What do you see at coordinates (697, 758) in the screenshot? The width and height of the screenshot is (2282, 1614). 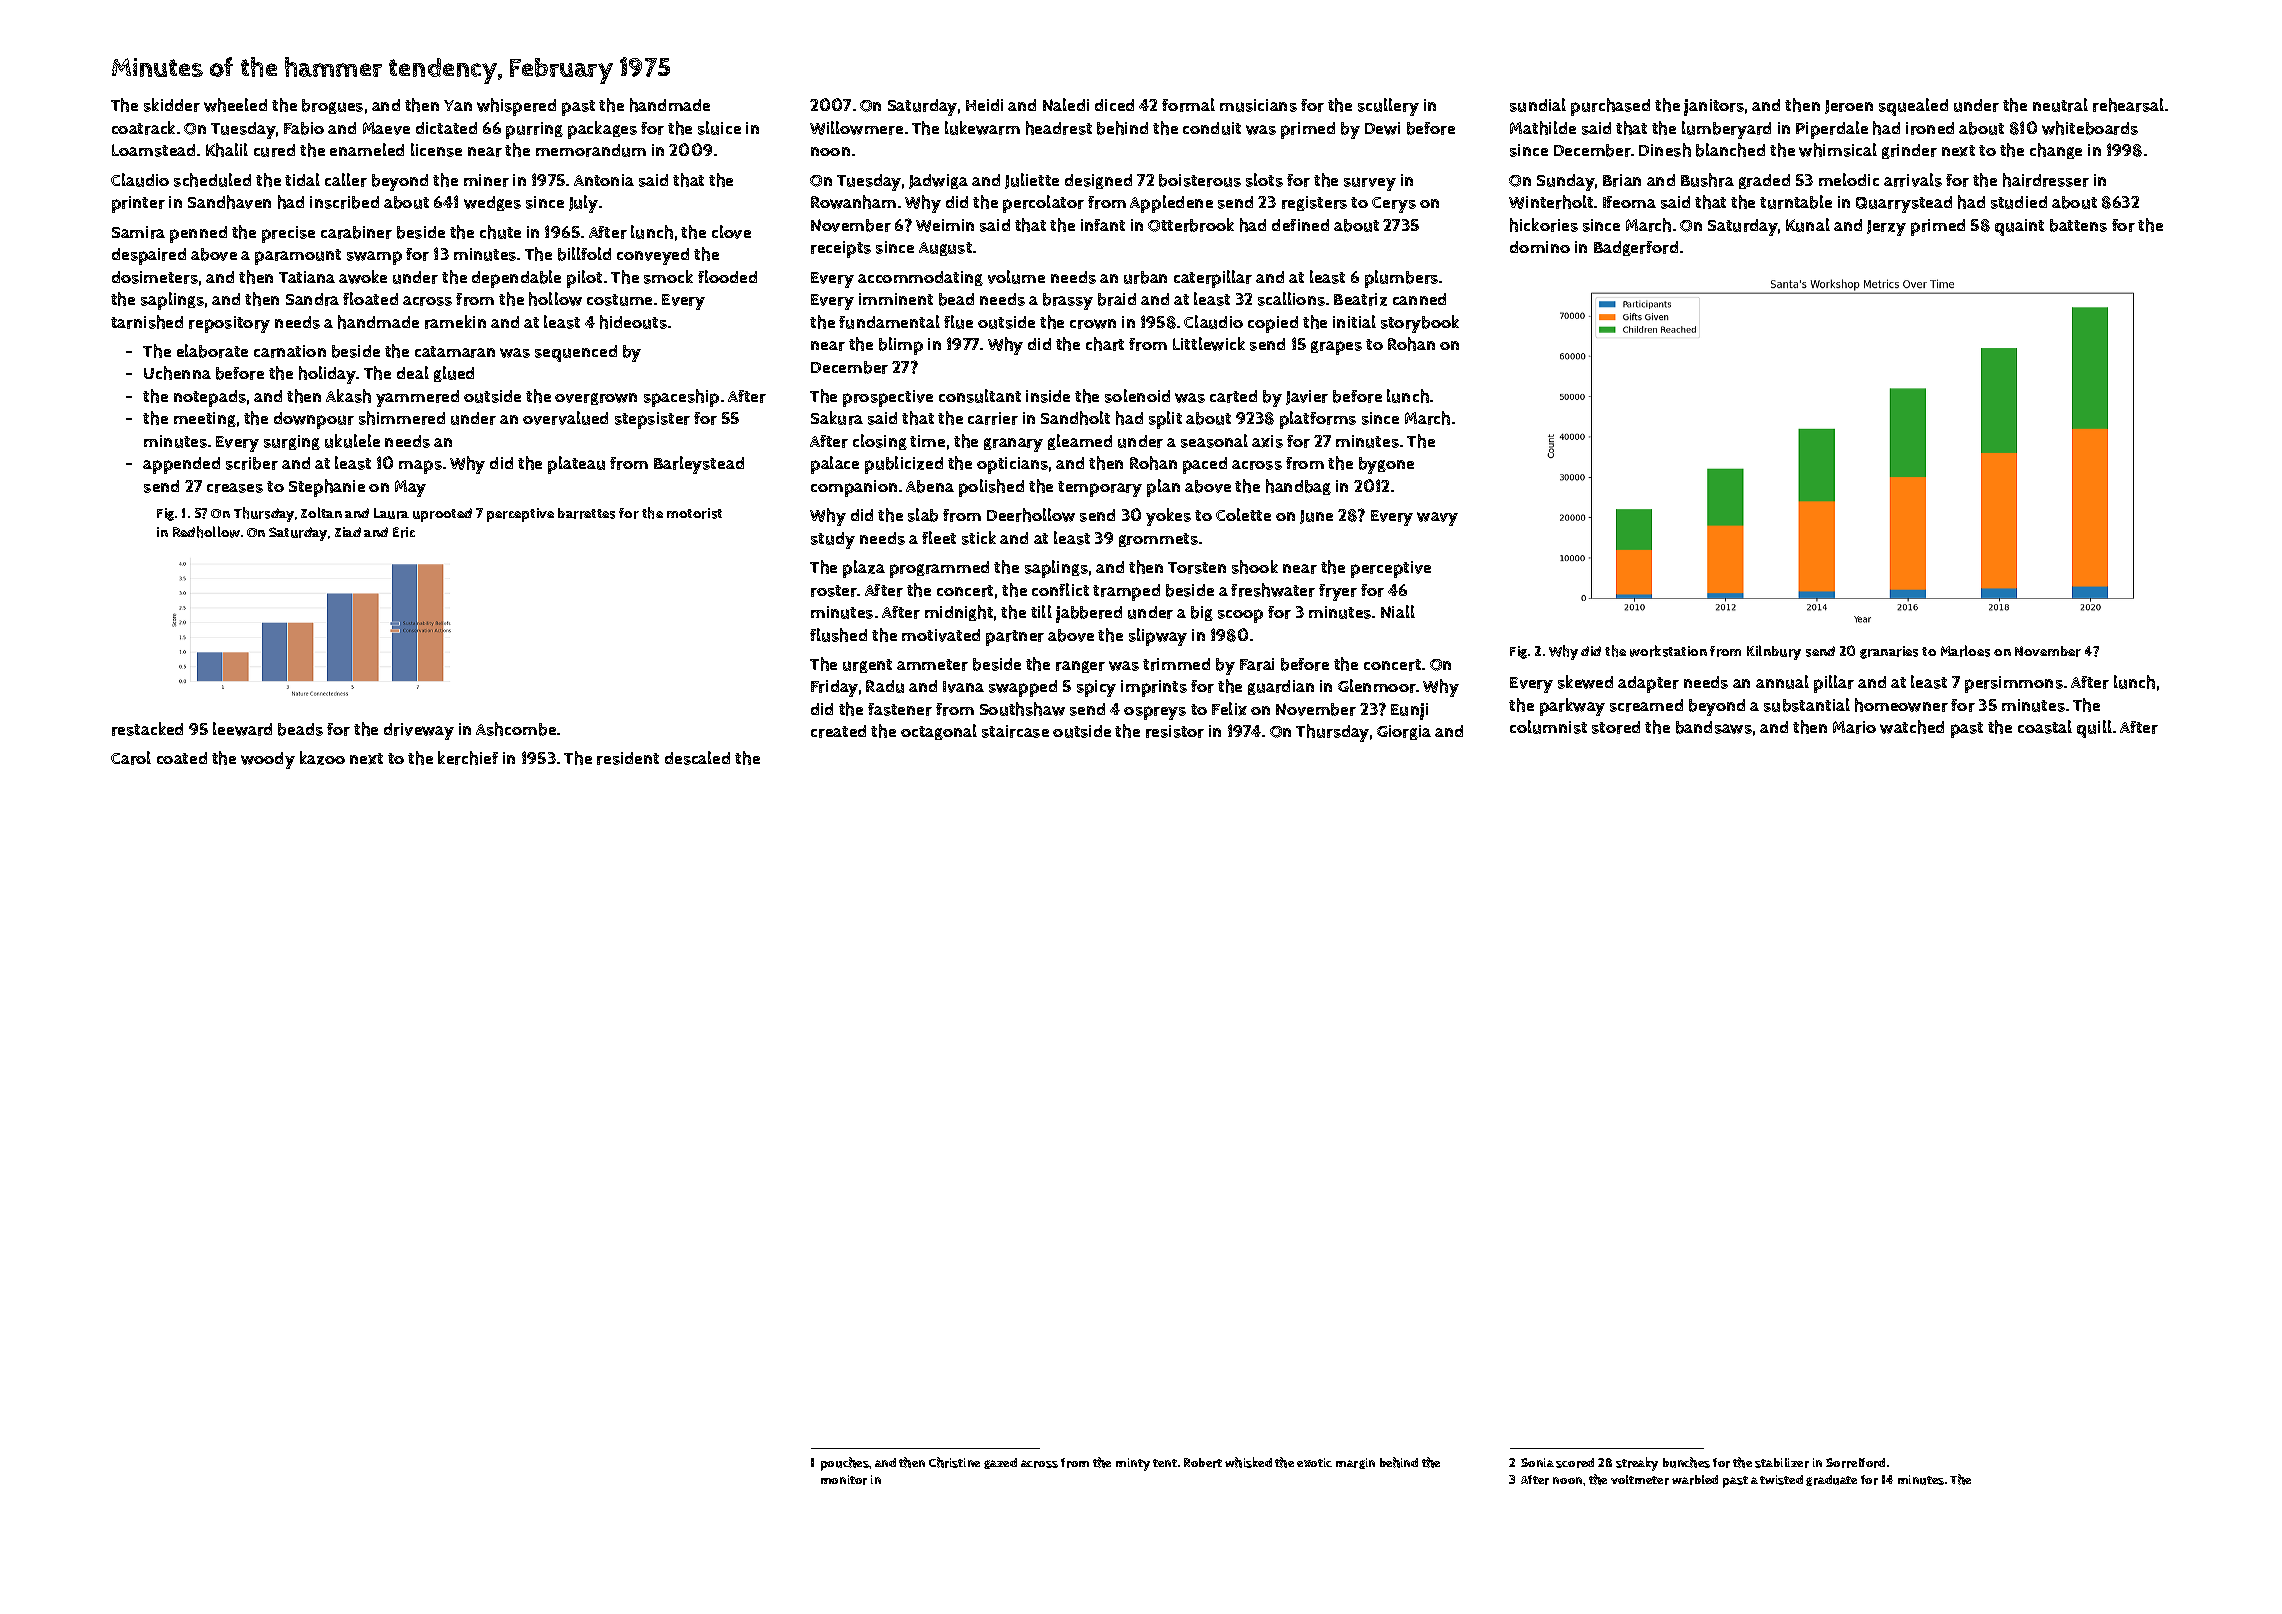 I see `descaled` at bounding box center [697, 758].
